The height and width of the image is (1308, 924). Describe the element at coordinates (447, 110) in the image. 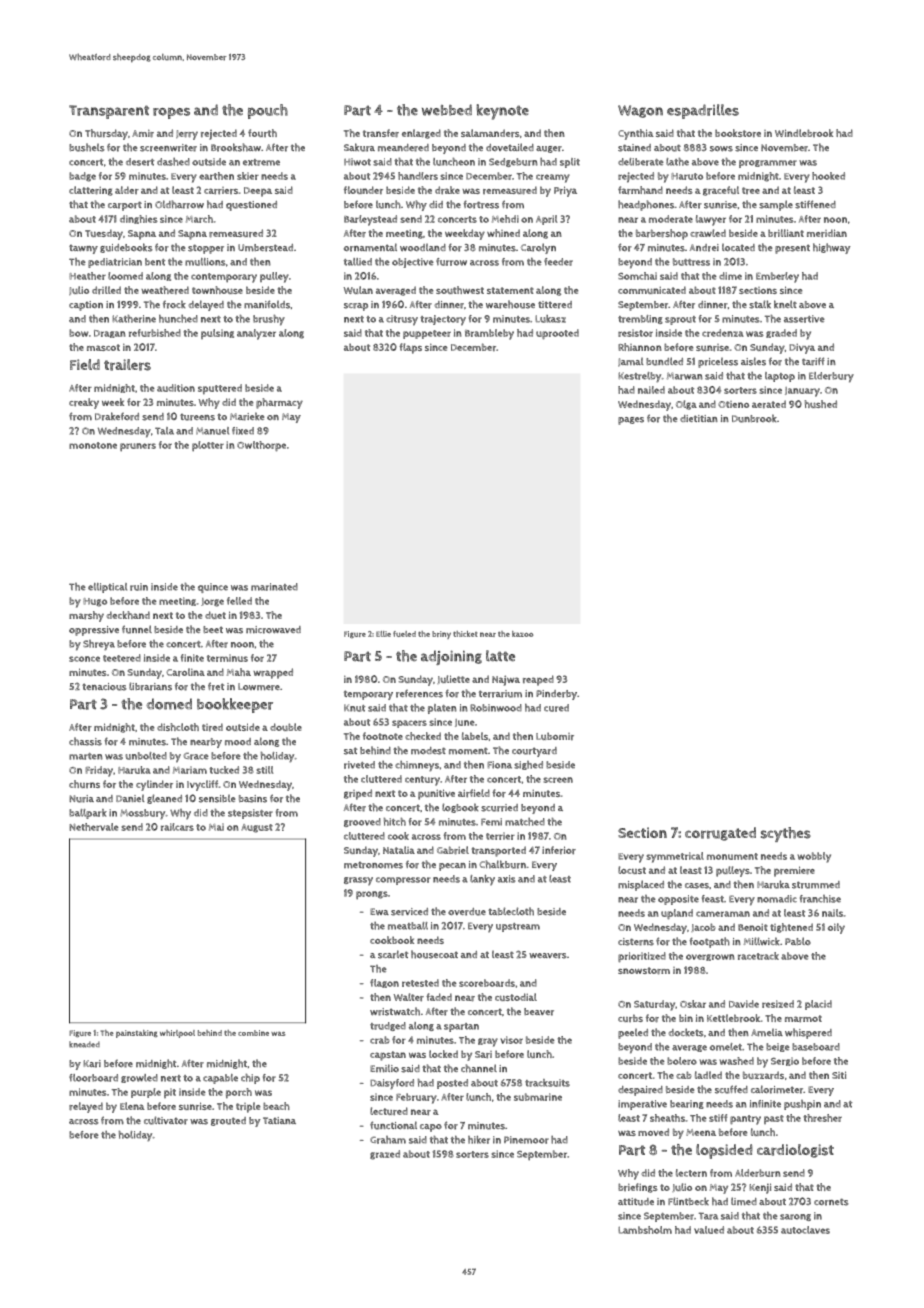

I see `webbed` at that location.
